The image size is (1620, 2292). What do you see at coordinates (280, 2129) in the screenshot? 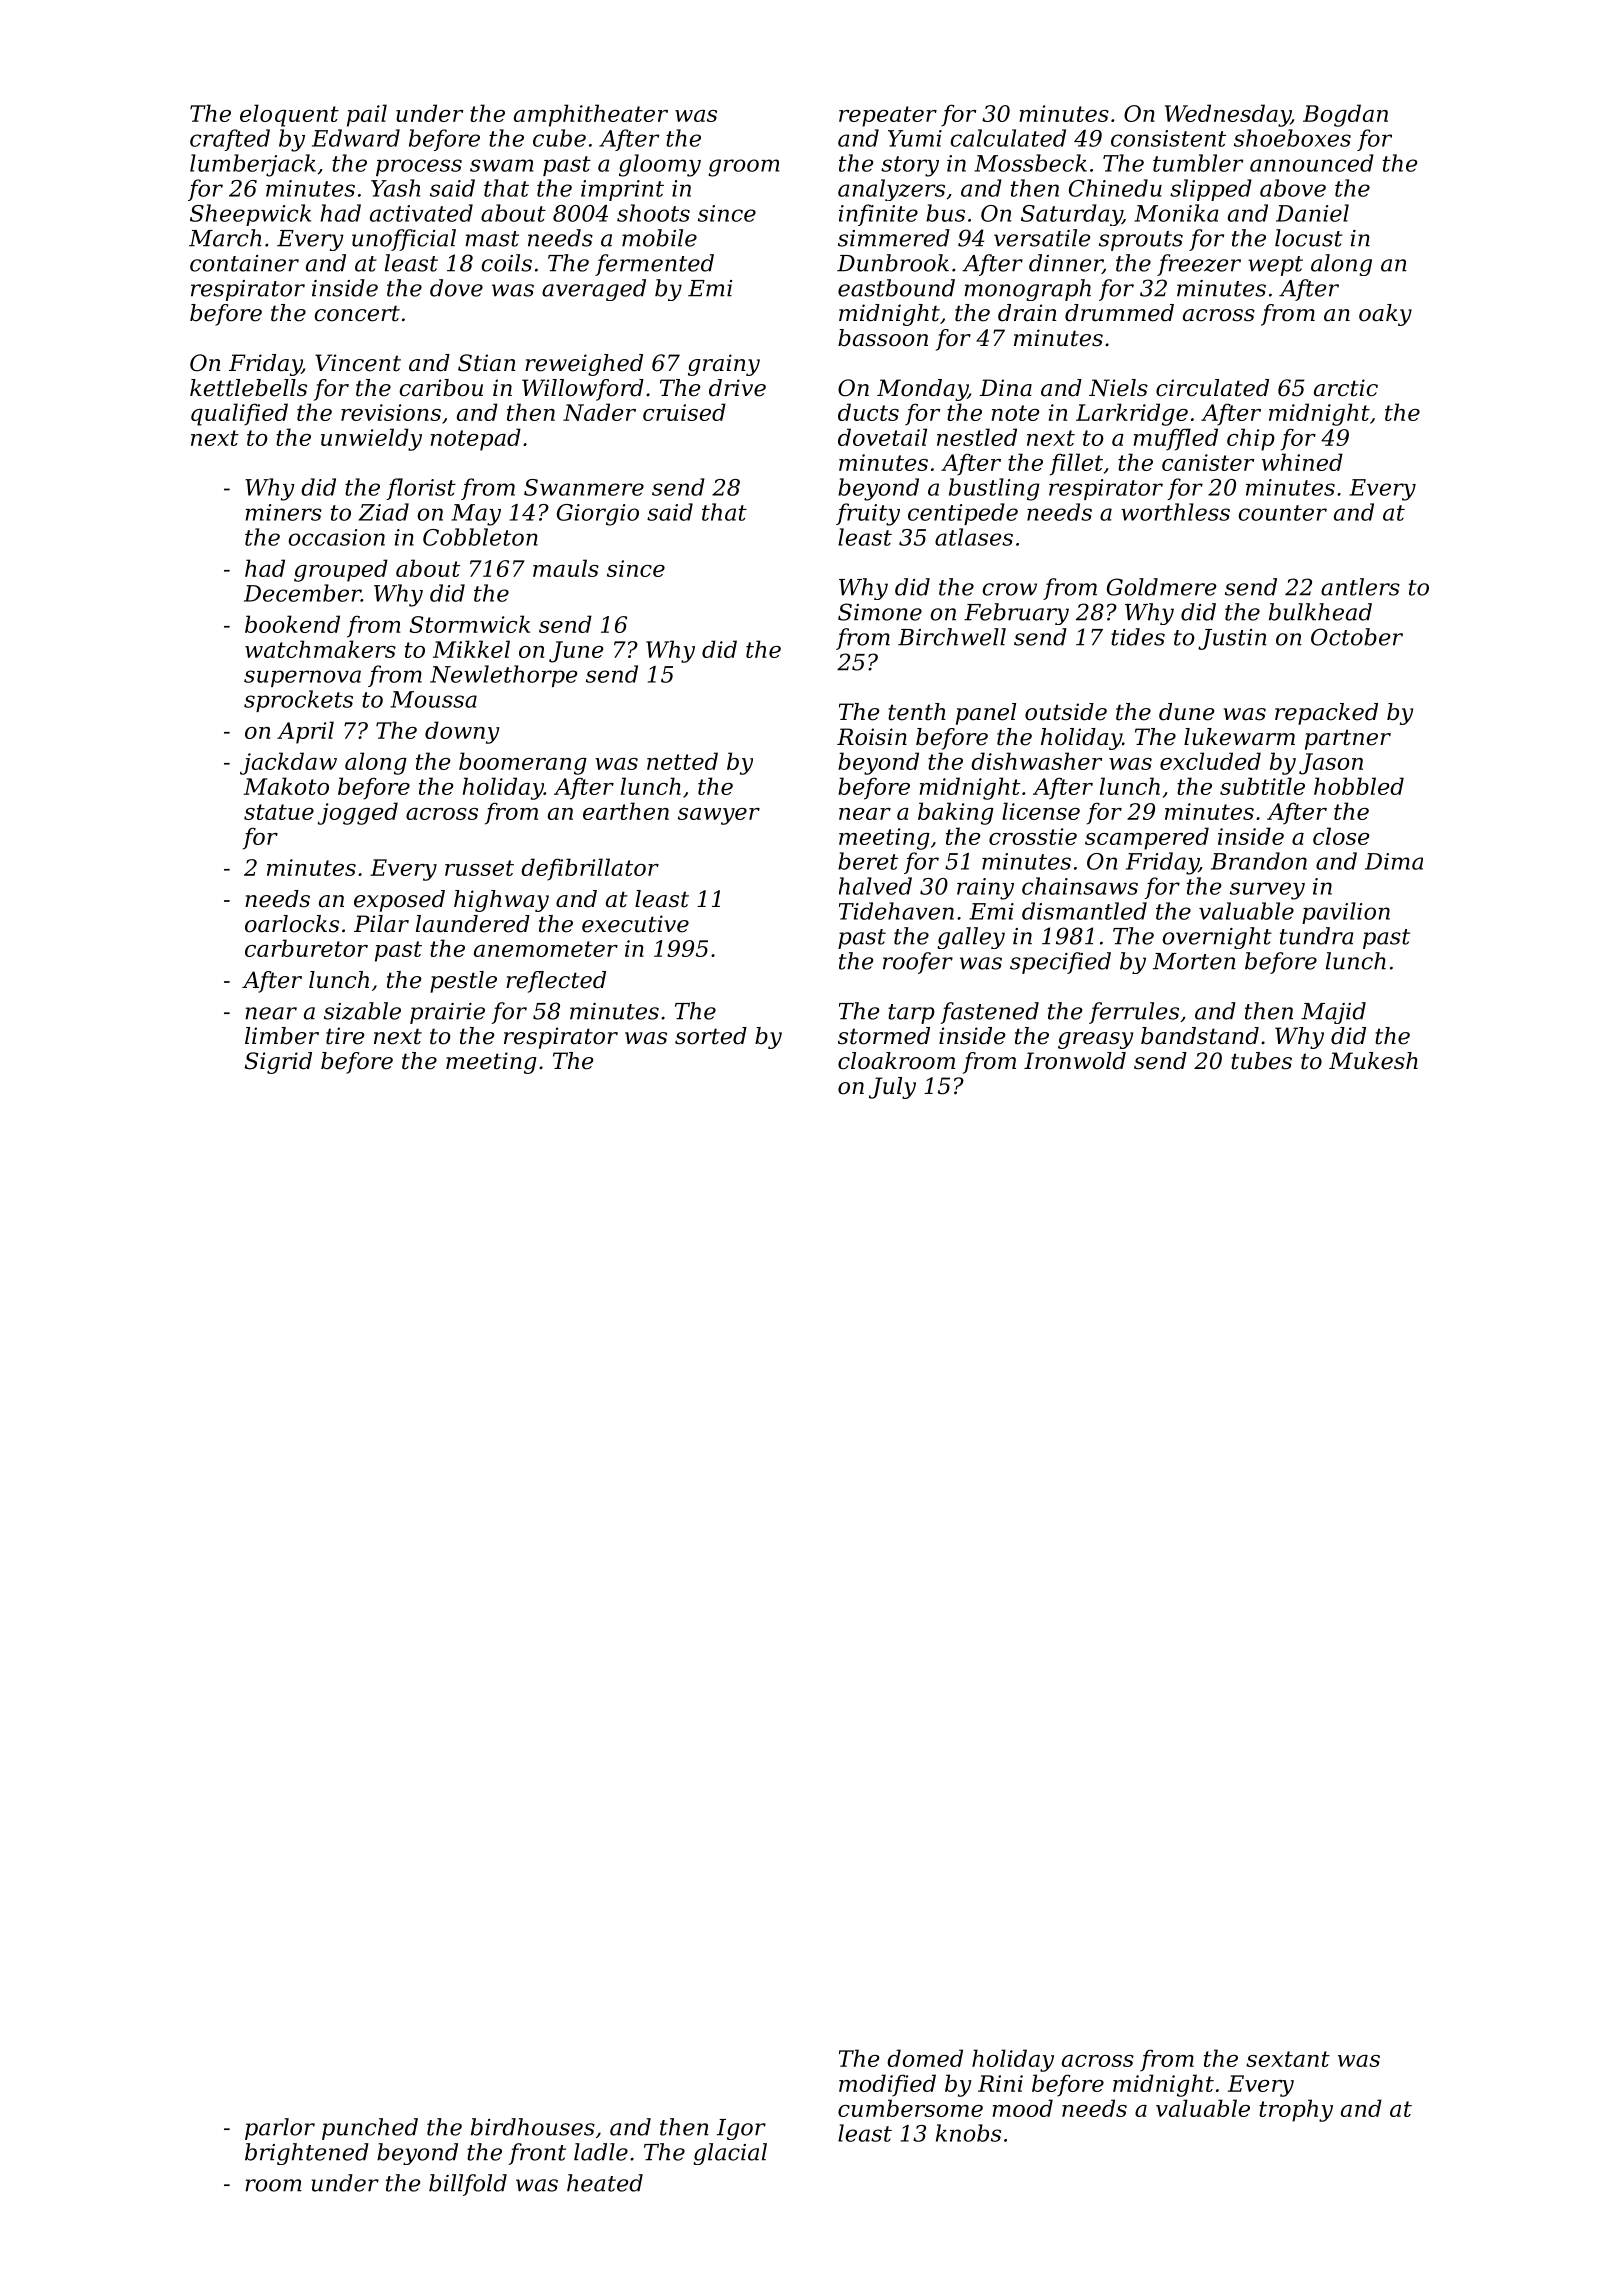
I see `parlor` at bounding box center [280, 2129].
